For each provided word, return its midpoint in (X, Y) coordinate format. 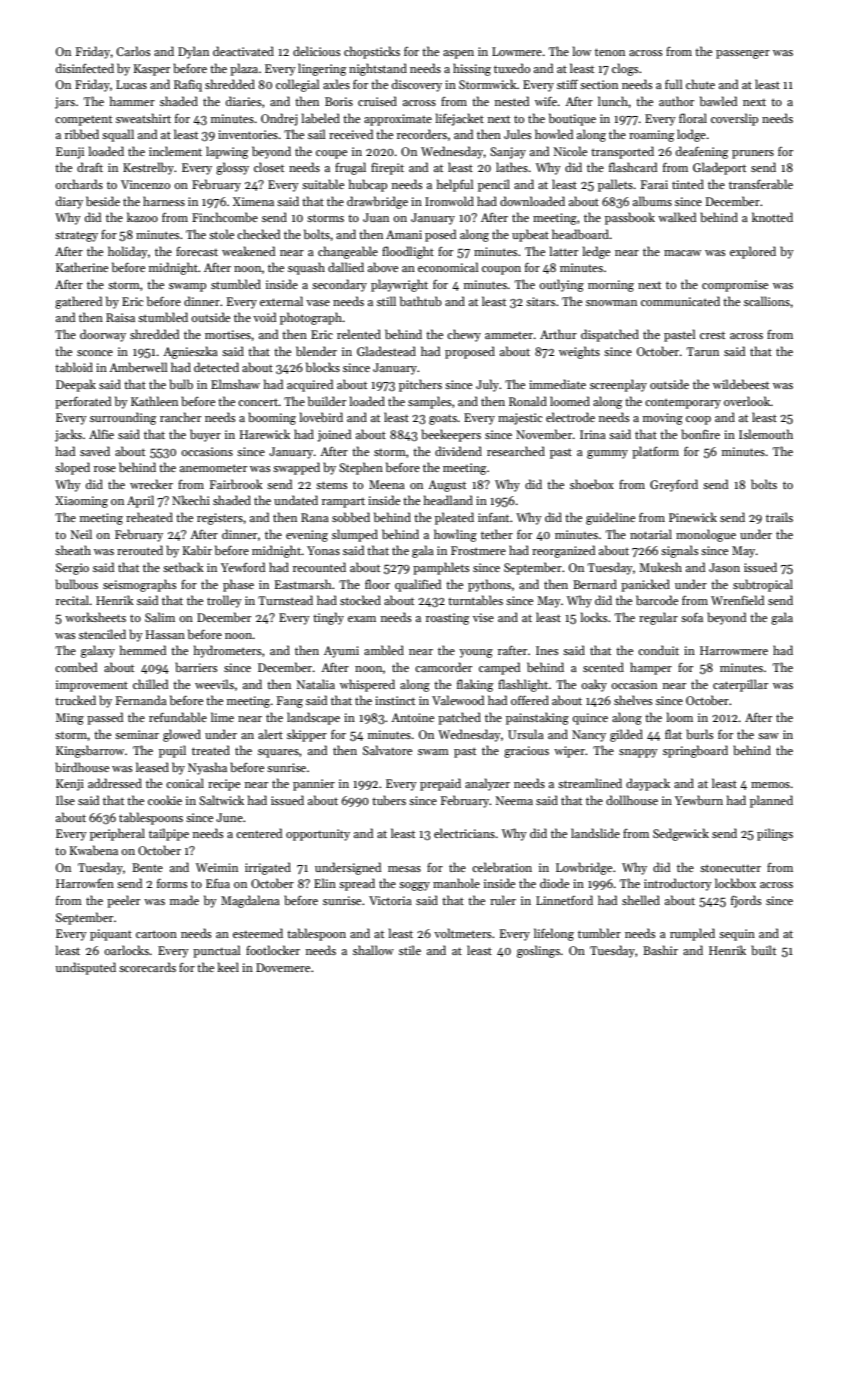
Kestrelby (148, 168)
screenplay (618, 385)
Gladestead (386, 351)
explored (753, 252)
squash (306, 268)
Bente (147, 867)
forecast (197, 251)
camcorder (443, 667)
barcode (657, 600)
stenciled (102, 634)
